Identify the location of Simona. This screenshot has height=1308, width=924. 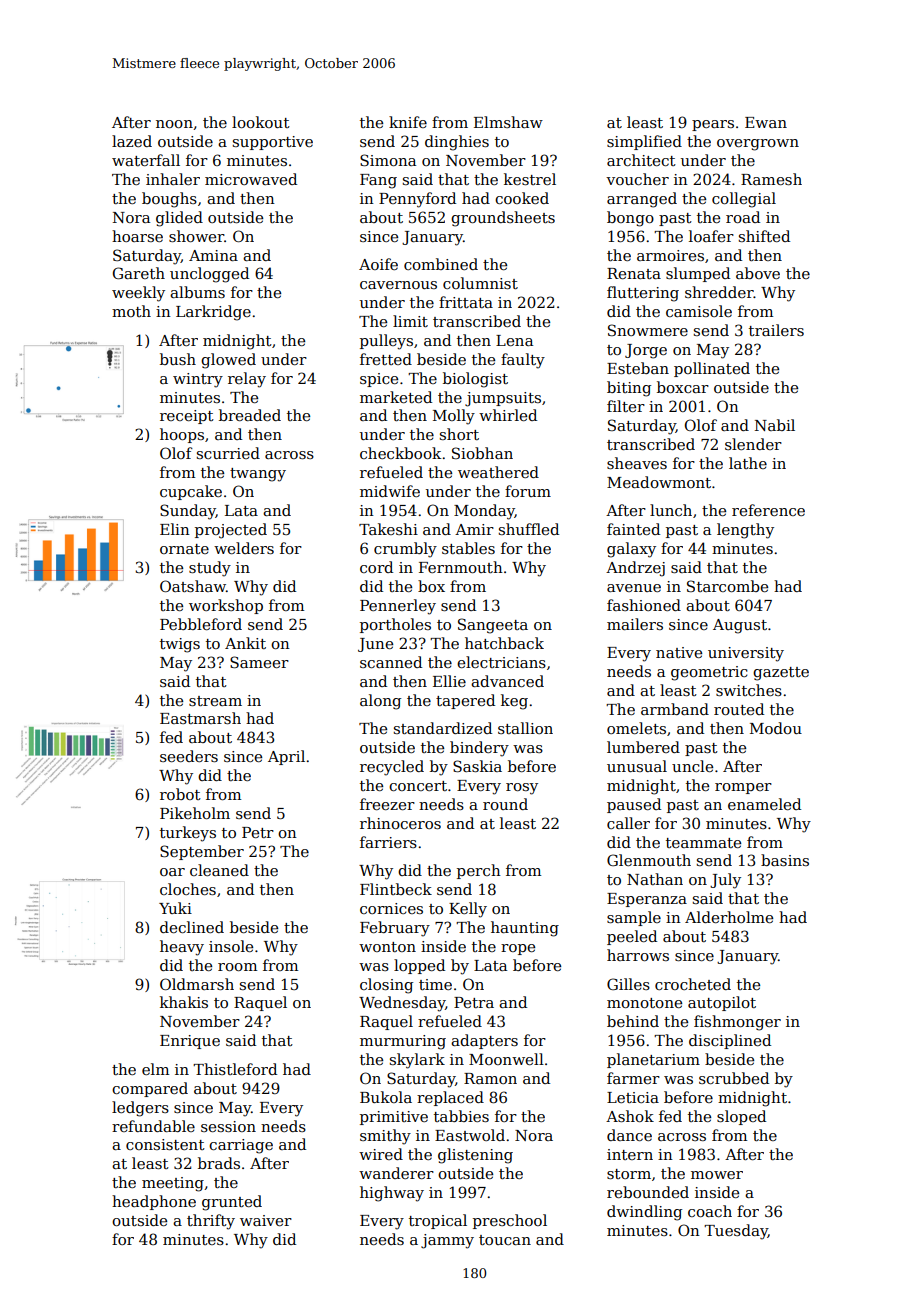
(388, 160).
